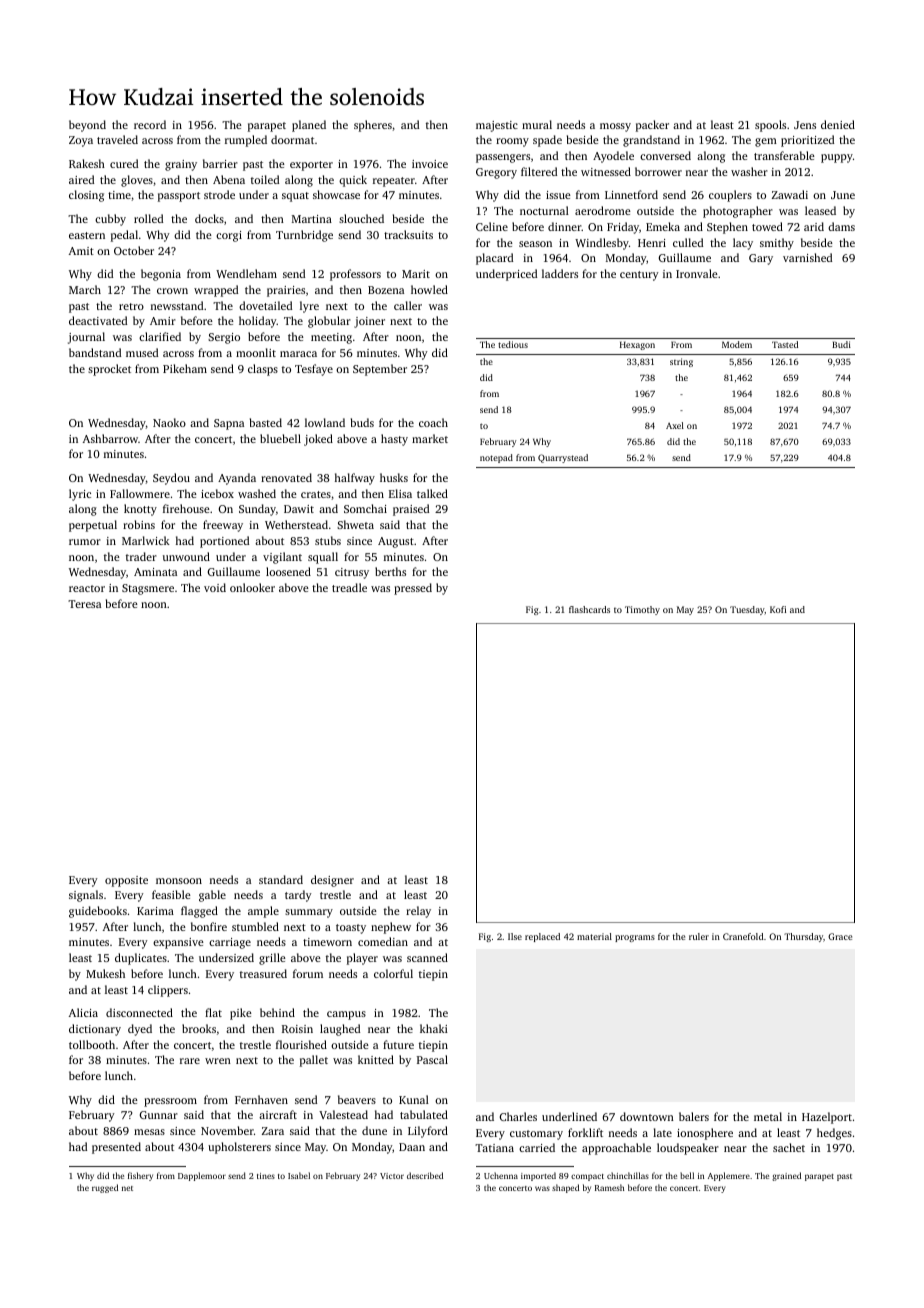 This screenshot has width=924, height=1308. What do you see at coordinates (432, 1059) in the screenshot?
I see `Pascal` at bounding box center [432, 1059].
